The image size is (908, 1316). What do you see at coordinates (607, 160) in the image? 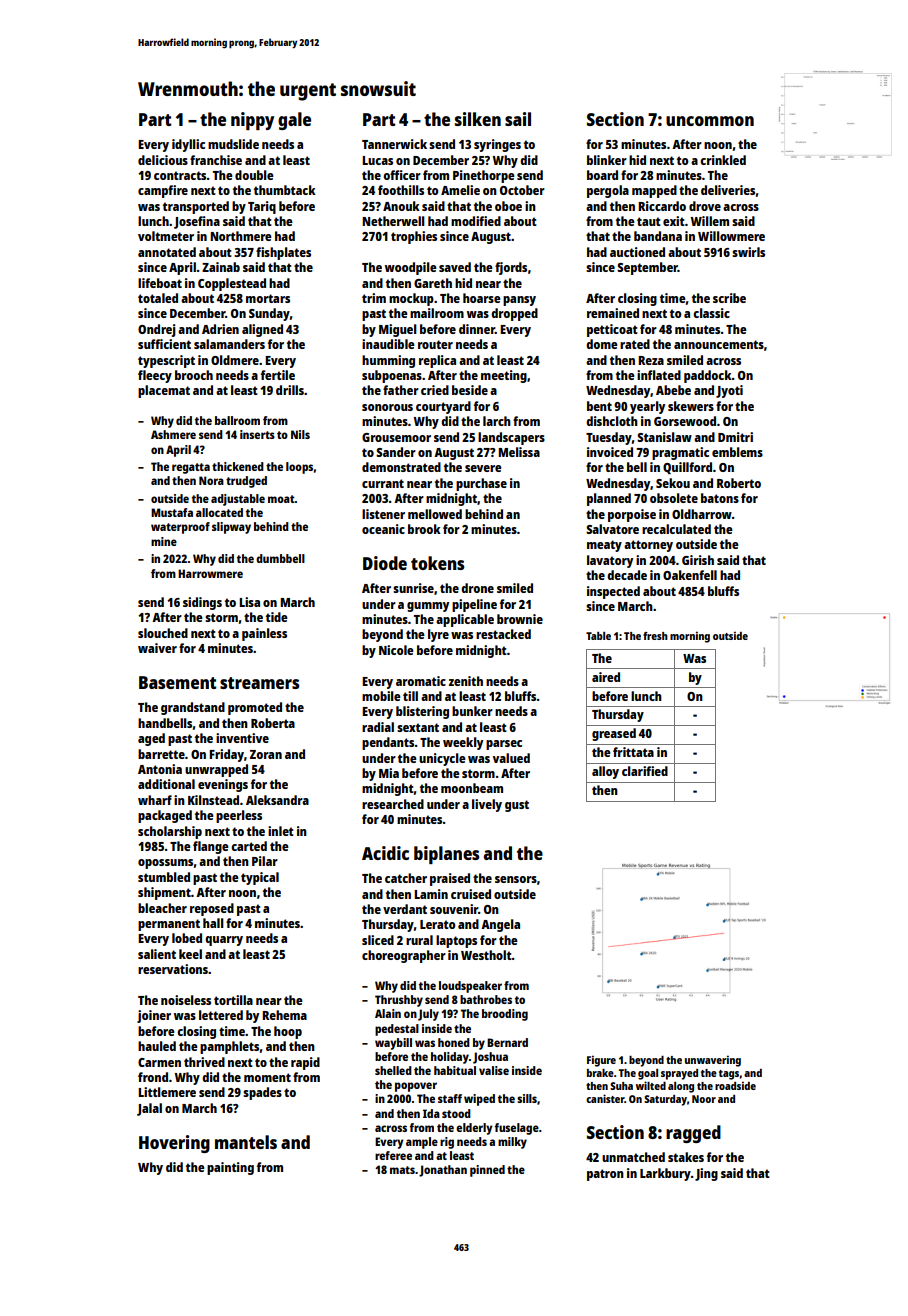
I see `blinker` at bounding box center [607, 160].
